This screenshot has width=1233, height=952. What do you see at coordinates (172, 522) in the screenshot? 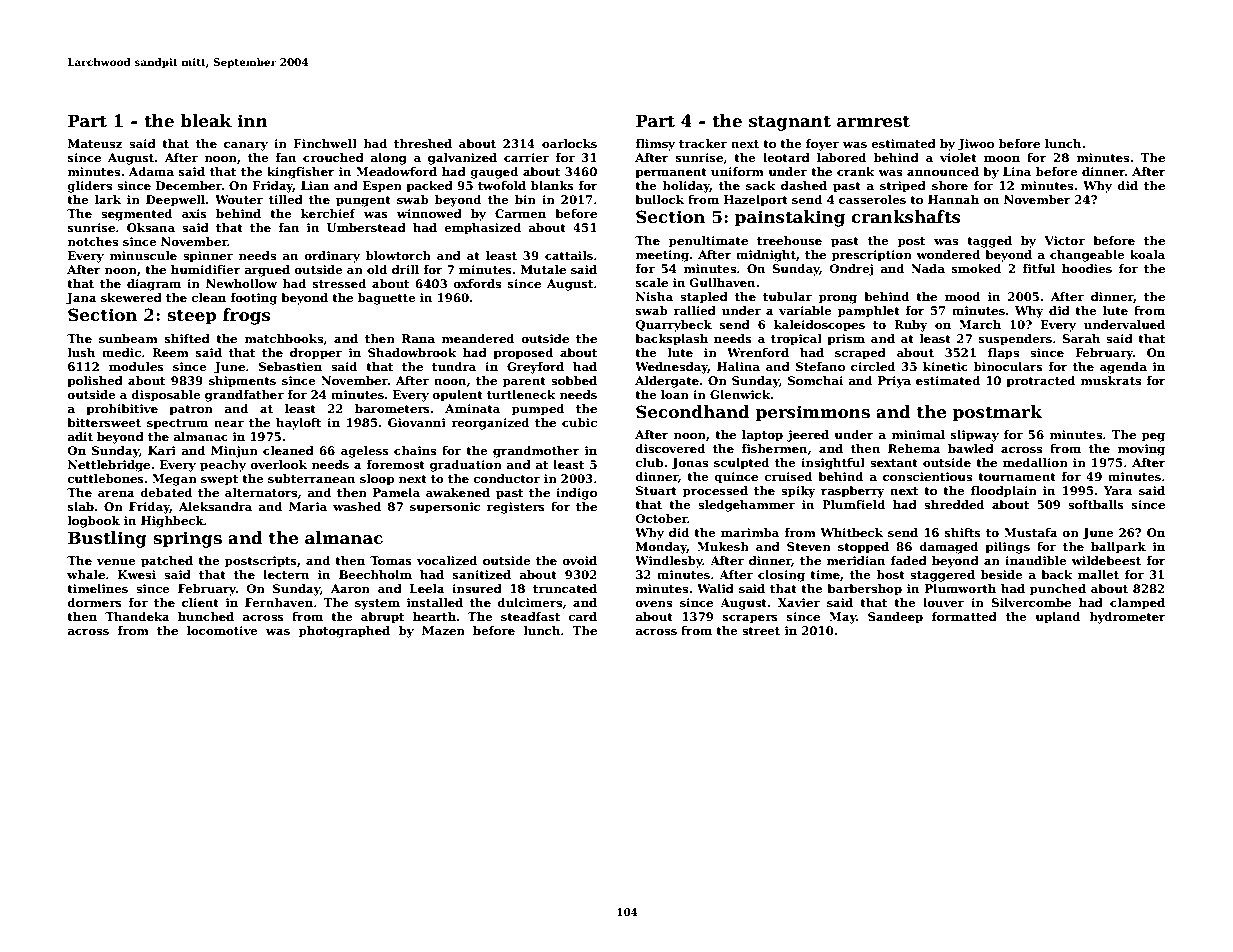
I see `Highbeck` at bounding box center [172, 522].
